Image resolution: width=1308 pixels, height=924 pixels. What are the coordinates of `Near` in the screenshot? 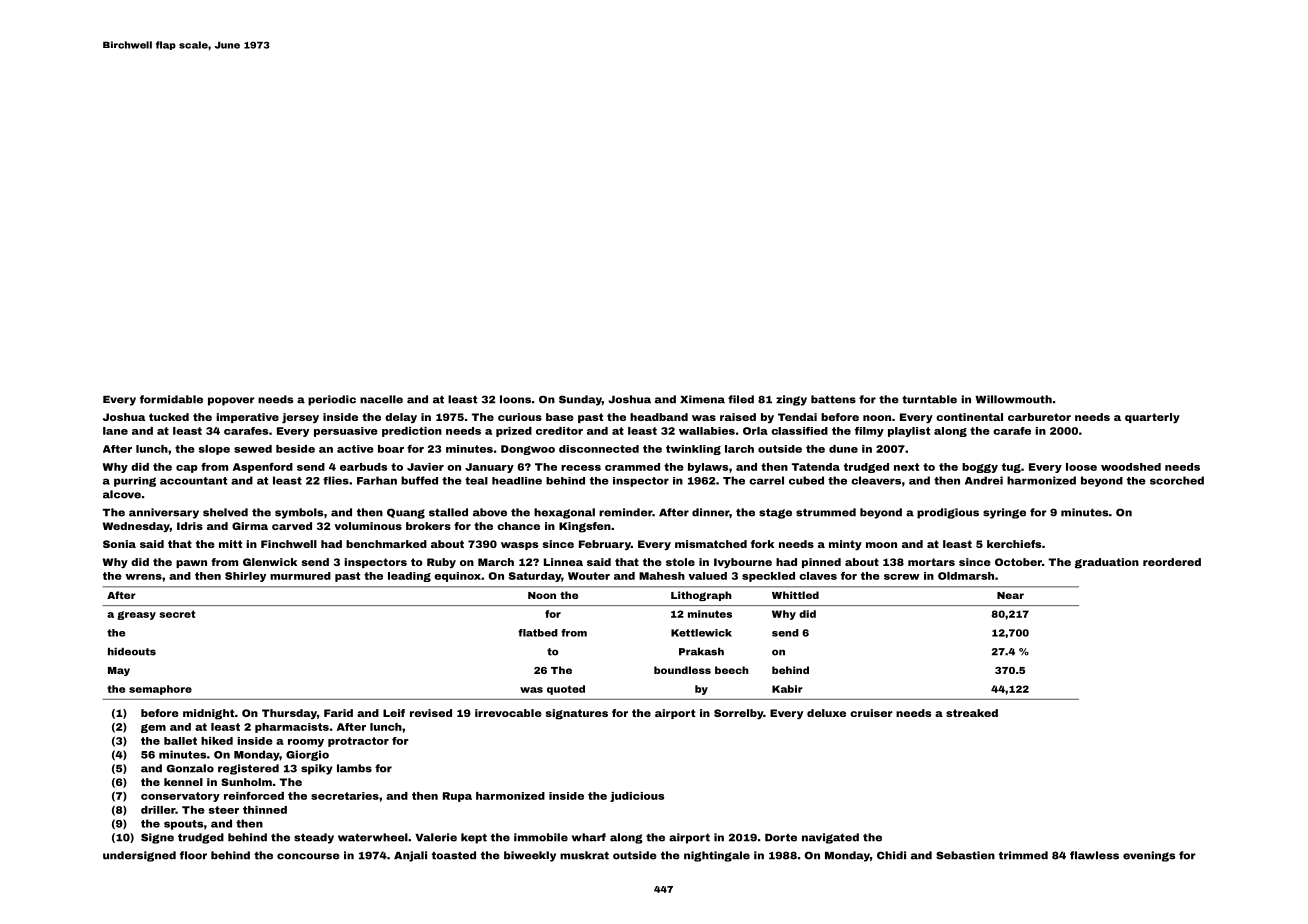 It's located at (1010, 595).
